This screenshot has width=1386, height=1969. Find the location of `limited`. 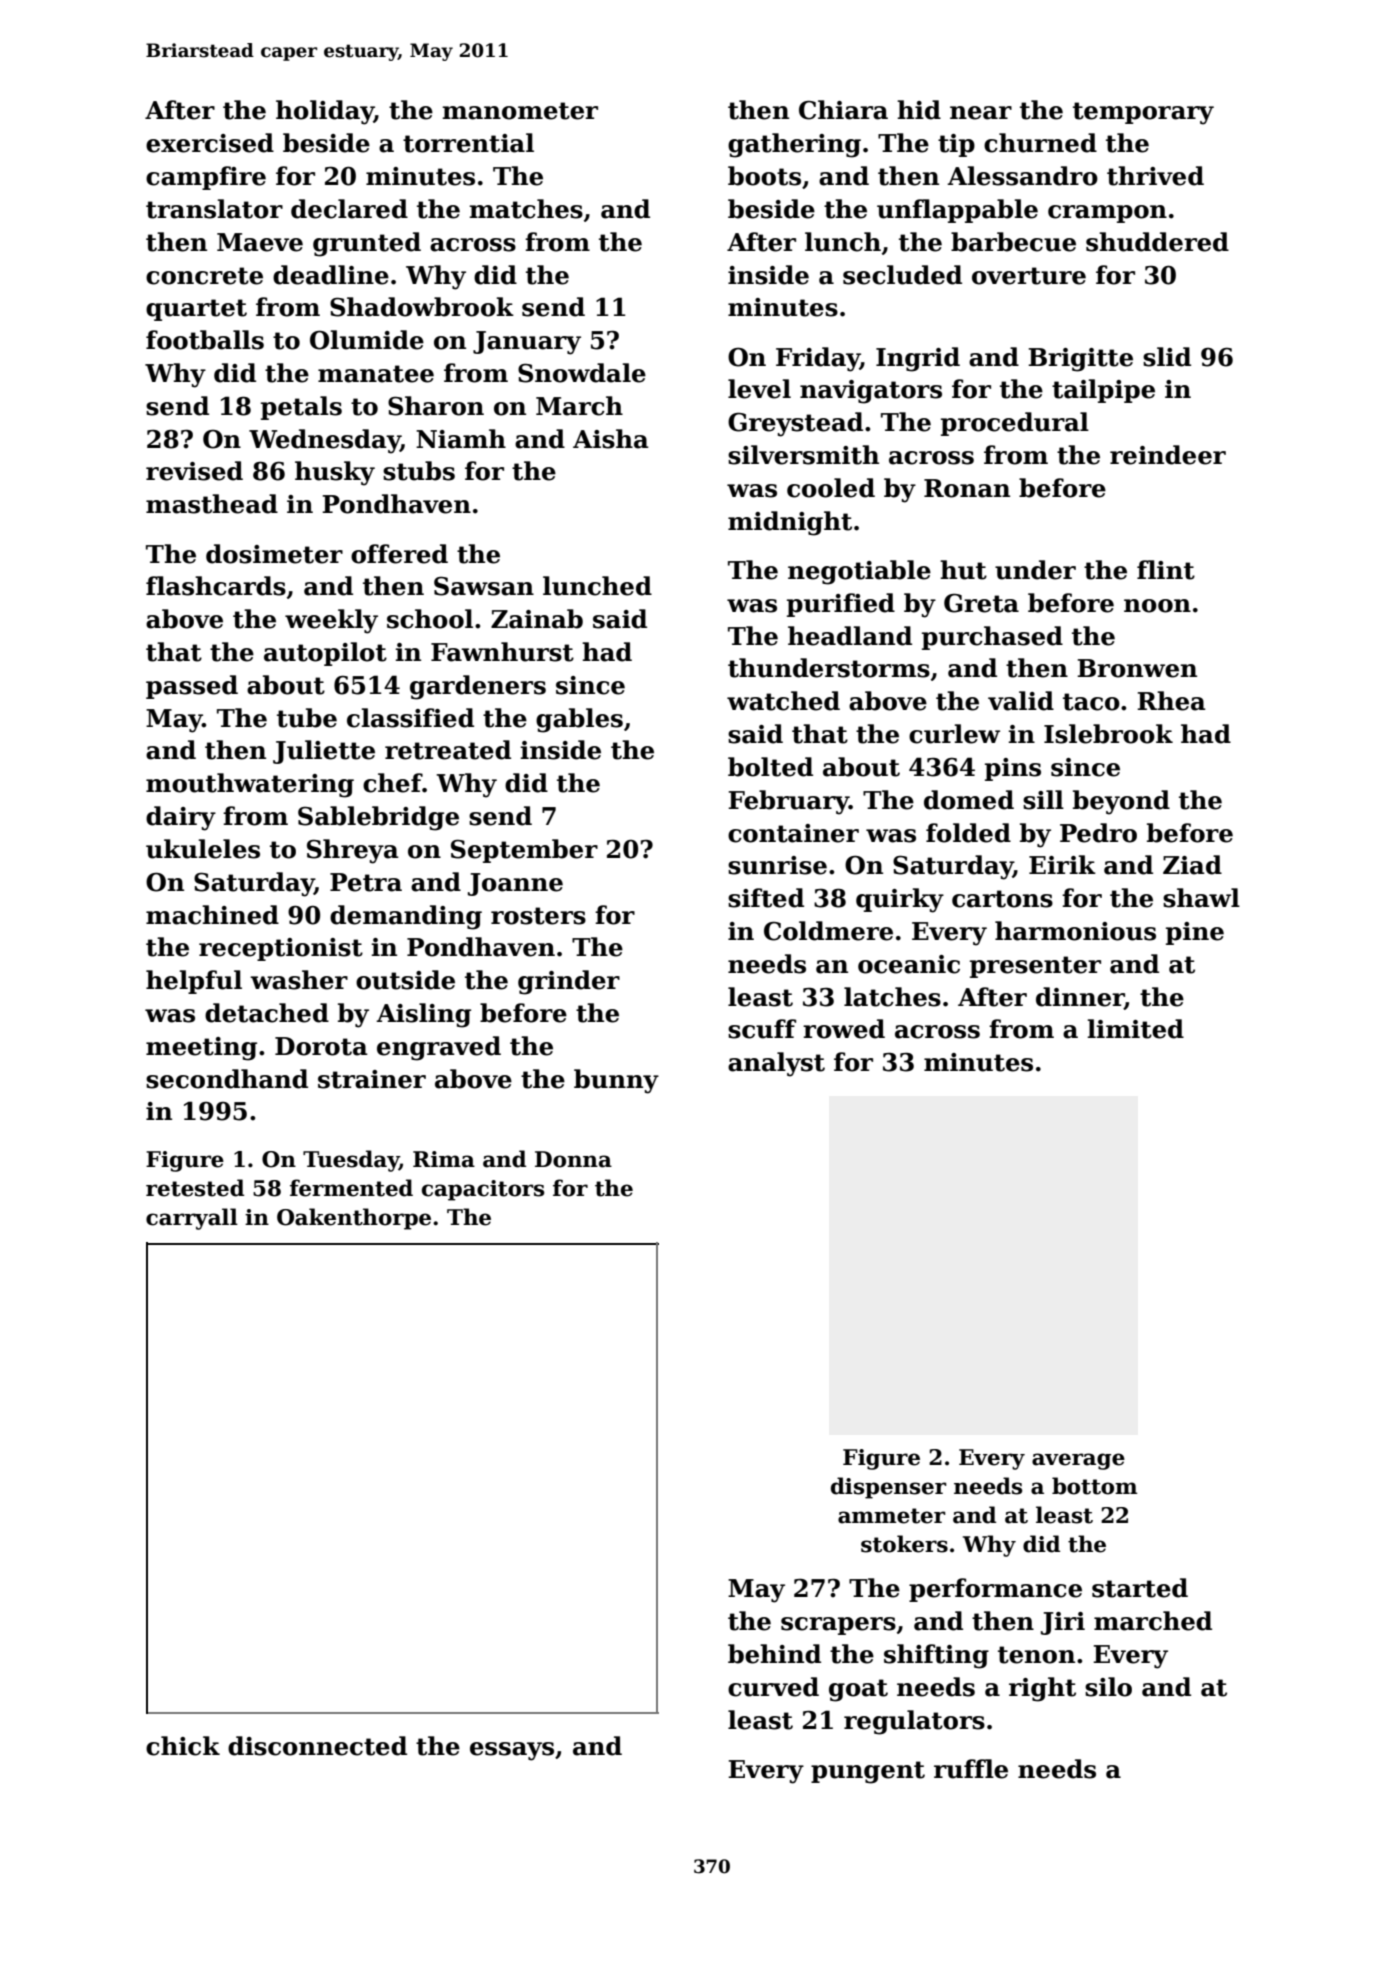

limited is located at coordinates (1135, 1029).
